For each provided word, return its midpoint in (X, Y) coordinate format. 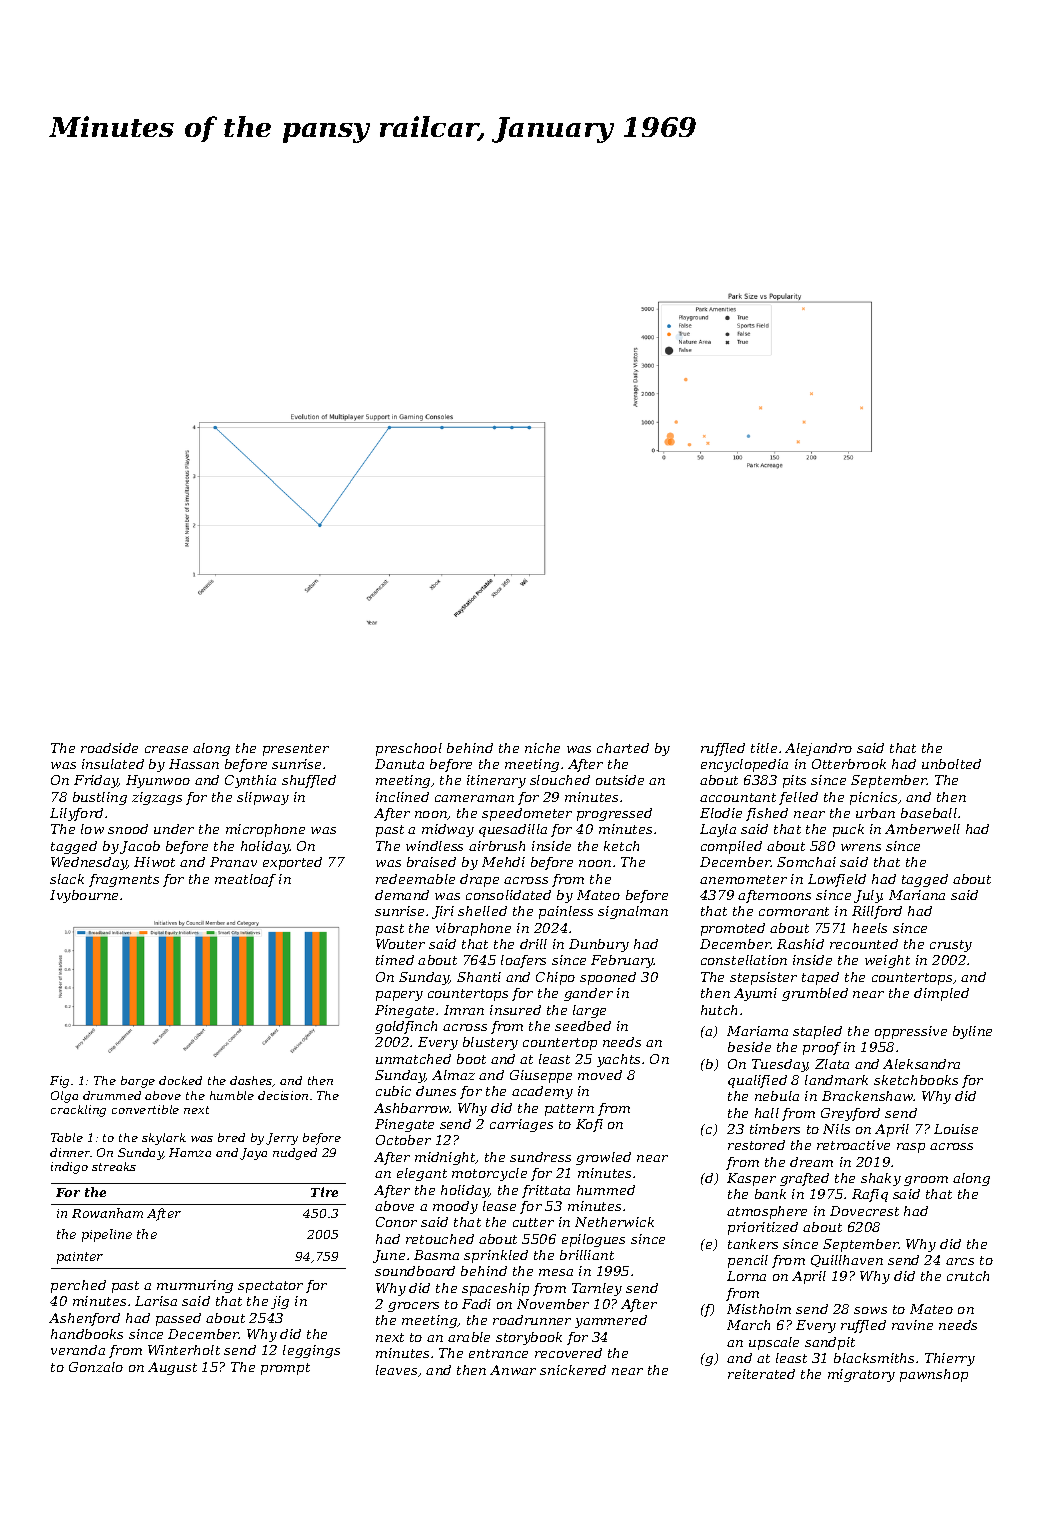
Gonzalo (96, 1367)
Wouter (400, 944)
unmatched (413, 1059)
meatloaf (245, 880)
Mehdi (503, 862)
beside (749, 1047)
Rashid (800, 944)
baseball (929, 813)
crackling (78, 1111)
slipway (263, 798)
